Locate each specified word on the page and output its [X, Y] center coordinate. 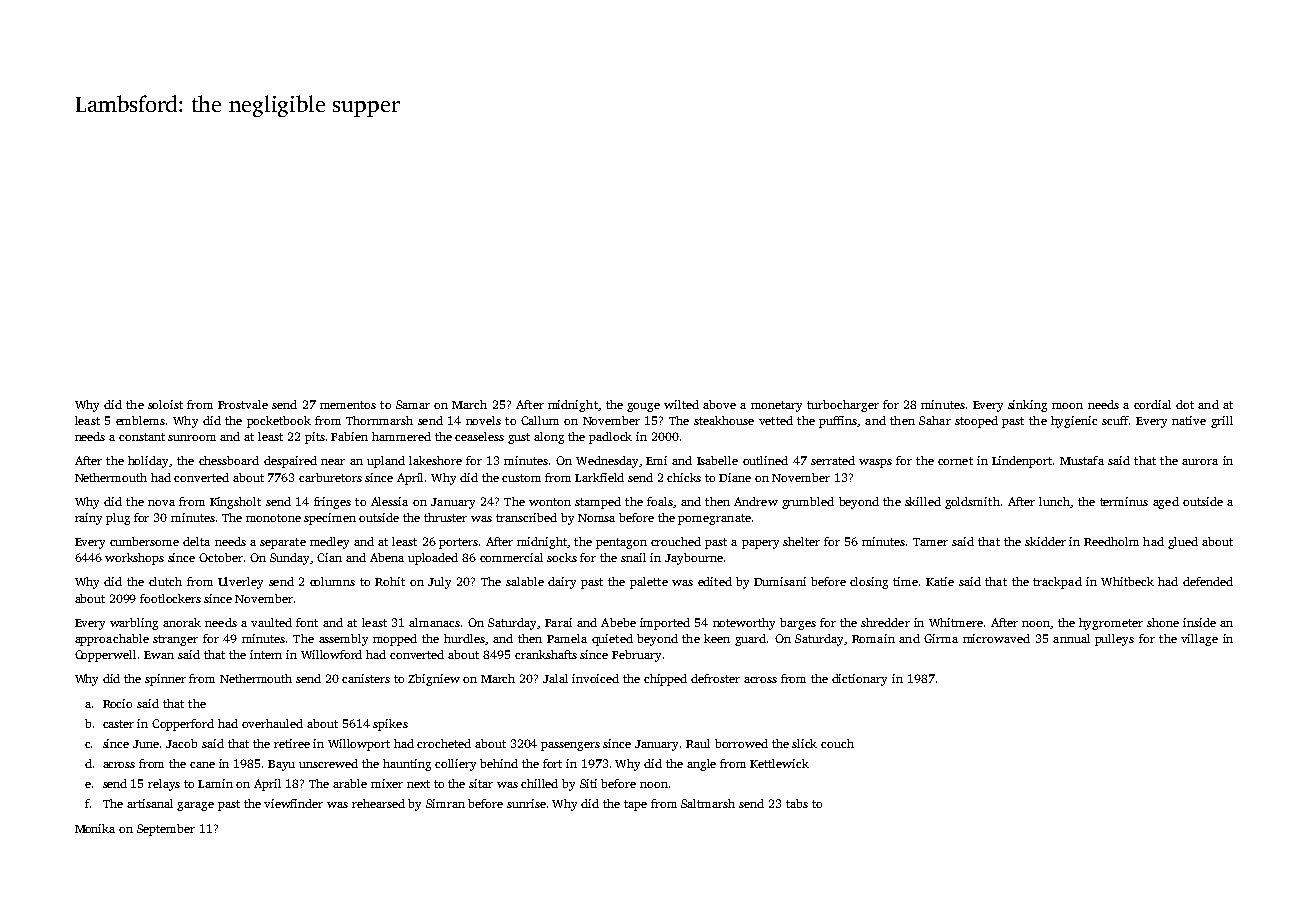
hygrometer [1111, 624]
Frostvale [243, 404]
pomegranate [714, 519]
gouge [643, 407]
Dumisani [780, 581]
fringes [332, 503]
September [166, 830]
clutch [165, 581]
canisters [366, 678]
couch [837, 743]
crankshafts [546, 654]
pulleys [1114, 640]
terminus [1124, 501]
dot [1185, 404]
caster [118, 724]
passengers [570, 746]
